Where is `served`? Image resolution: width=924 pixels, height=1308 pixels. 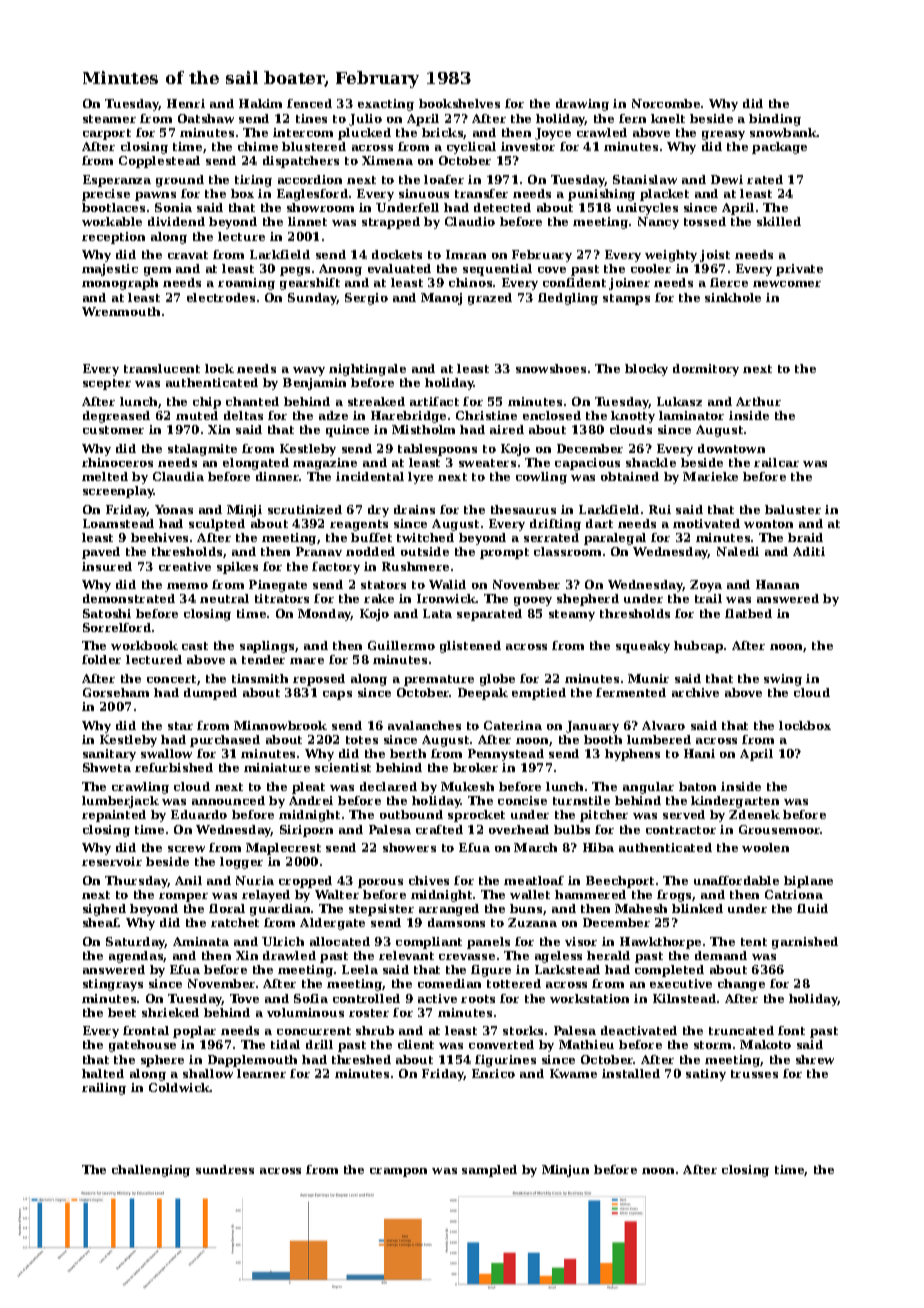
served is located at coordinates (684, 814).
